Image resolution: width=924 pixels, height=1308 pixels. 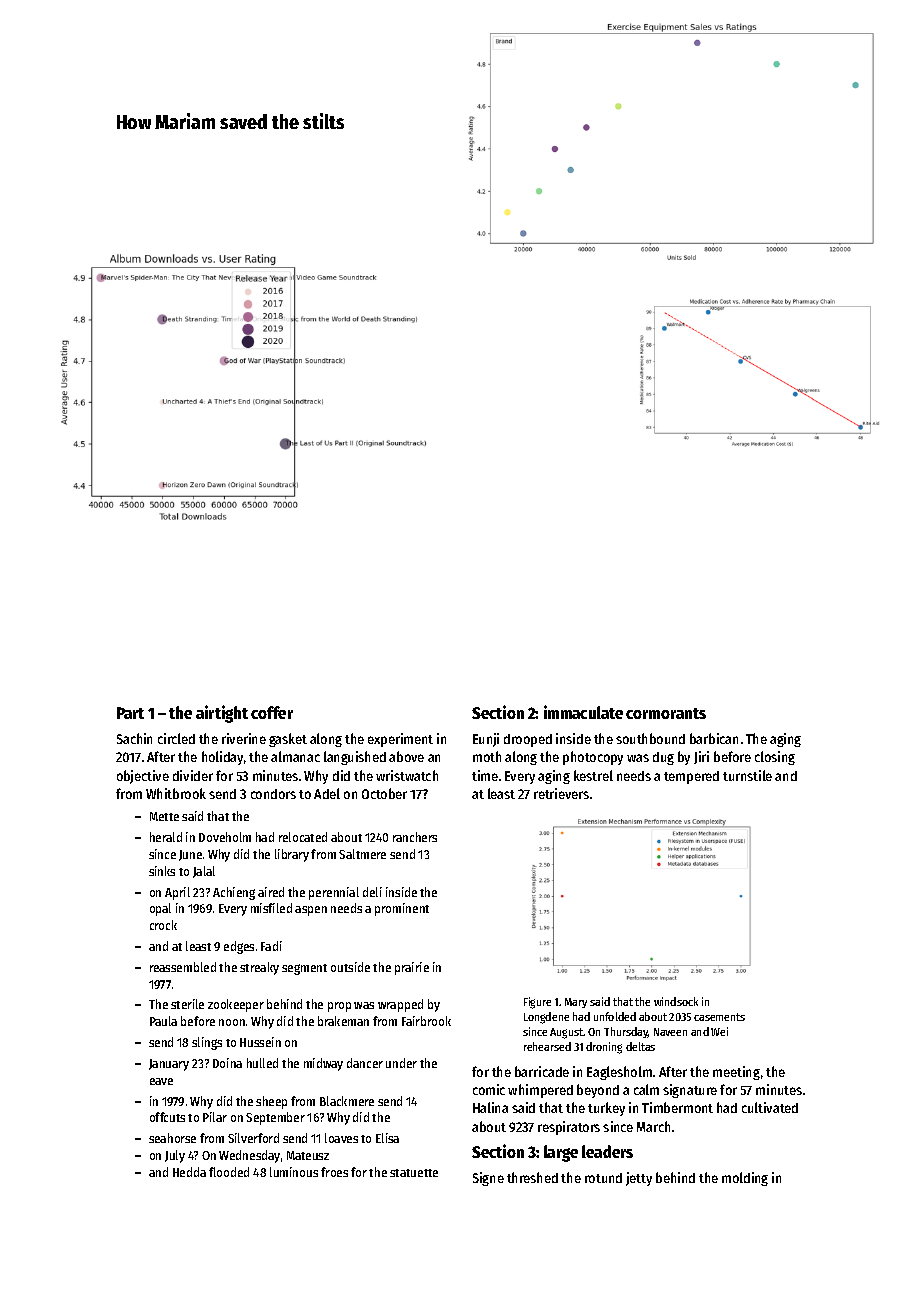 What do you see at coordinates (272, 712) in the image?
I see `coffer` at bounding box center [272, 712].
